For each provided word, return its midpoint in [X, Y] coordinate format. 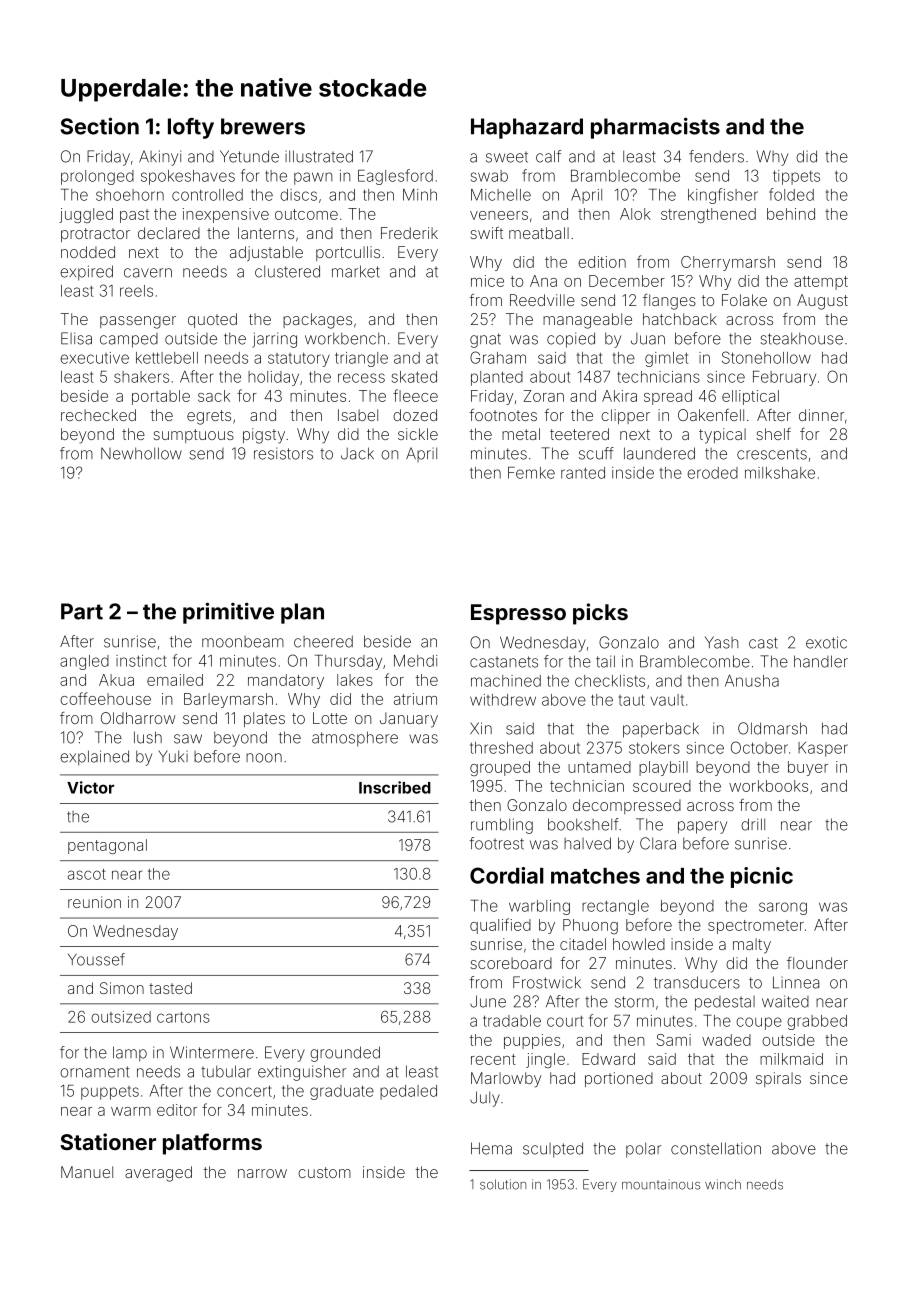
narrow [262, 1173]
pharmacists [655, 128]
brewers [263, 126]
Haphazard [527, 128]
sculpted [553, 1150]
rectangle [615, 907]
